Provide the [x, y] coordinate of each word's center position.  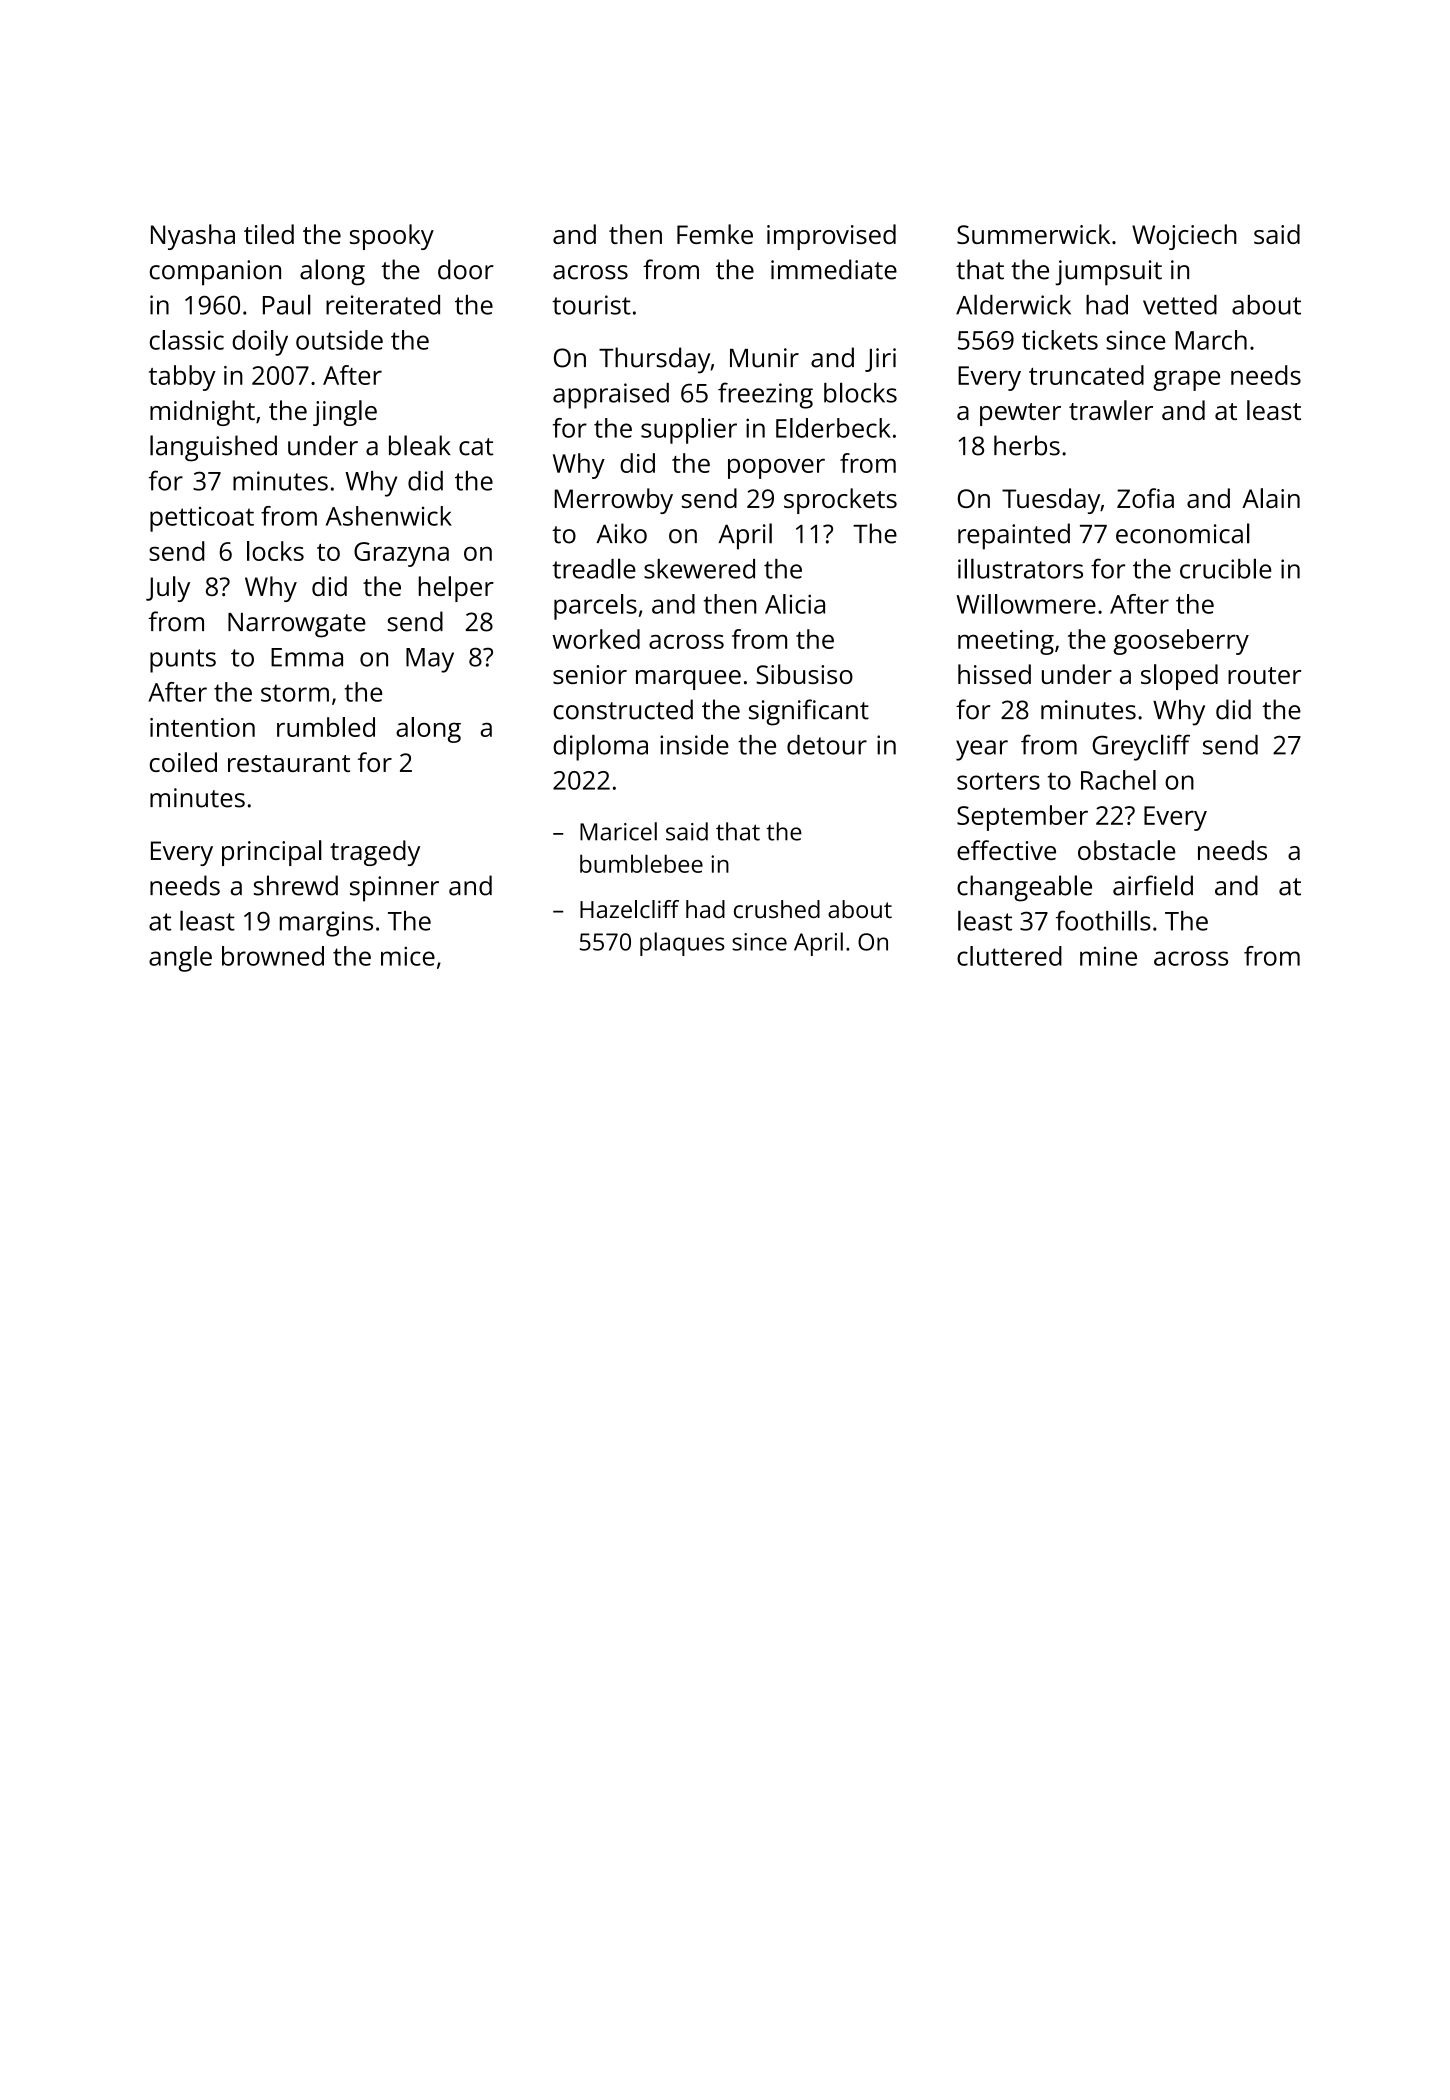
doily [260, 343]
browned [273, 956]
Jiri [880, 360]
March [1211, 340]
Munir [764, 358]
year [982, 750]
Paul [287, 304]
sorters [998, 781]
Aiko [621, 533]
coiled [183, 762]
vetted [1180, 305]
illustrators [1020, 568]
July [168, 589]
